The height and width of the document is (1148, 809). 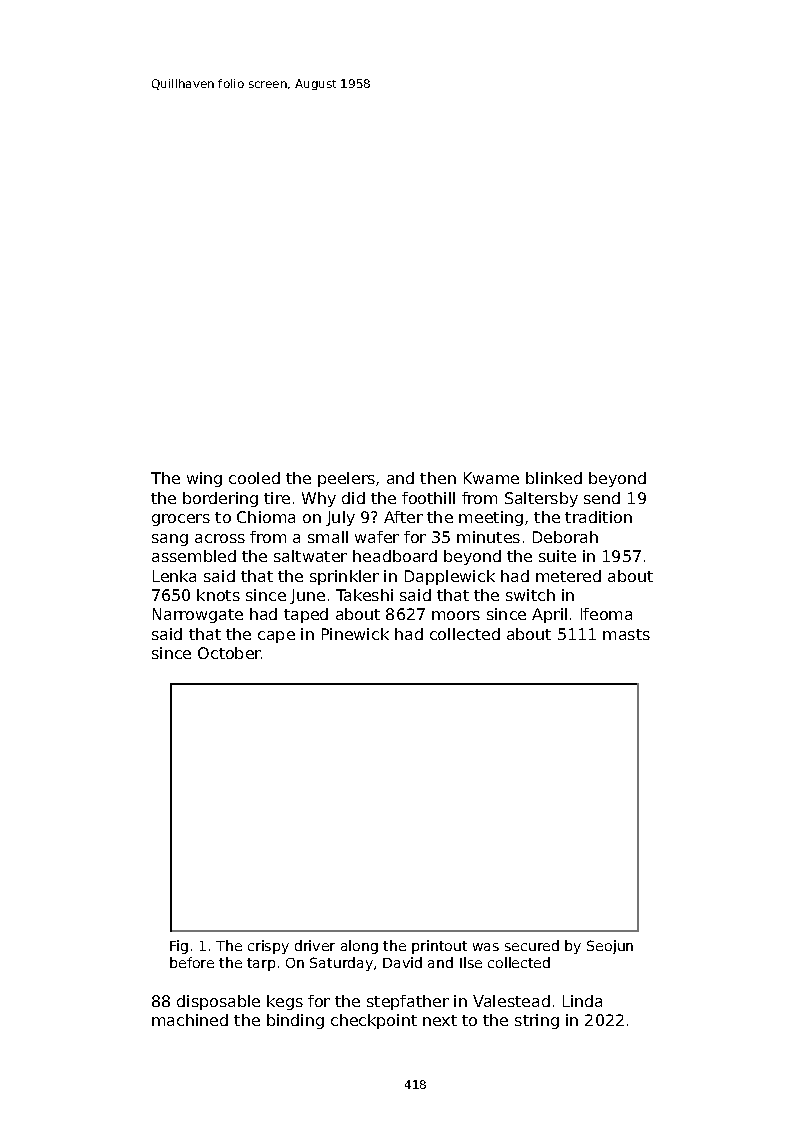 I want to click on Pinewick, so click(x=355, y=634).
